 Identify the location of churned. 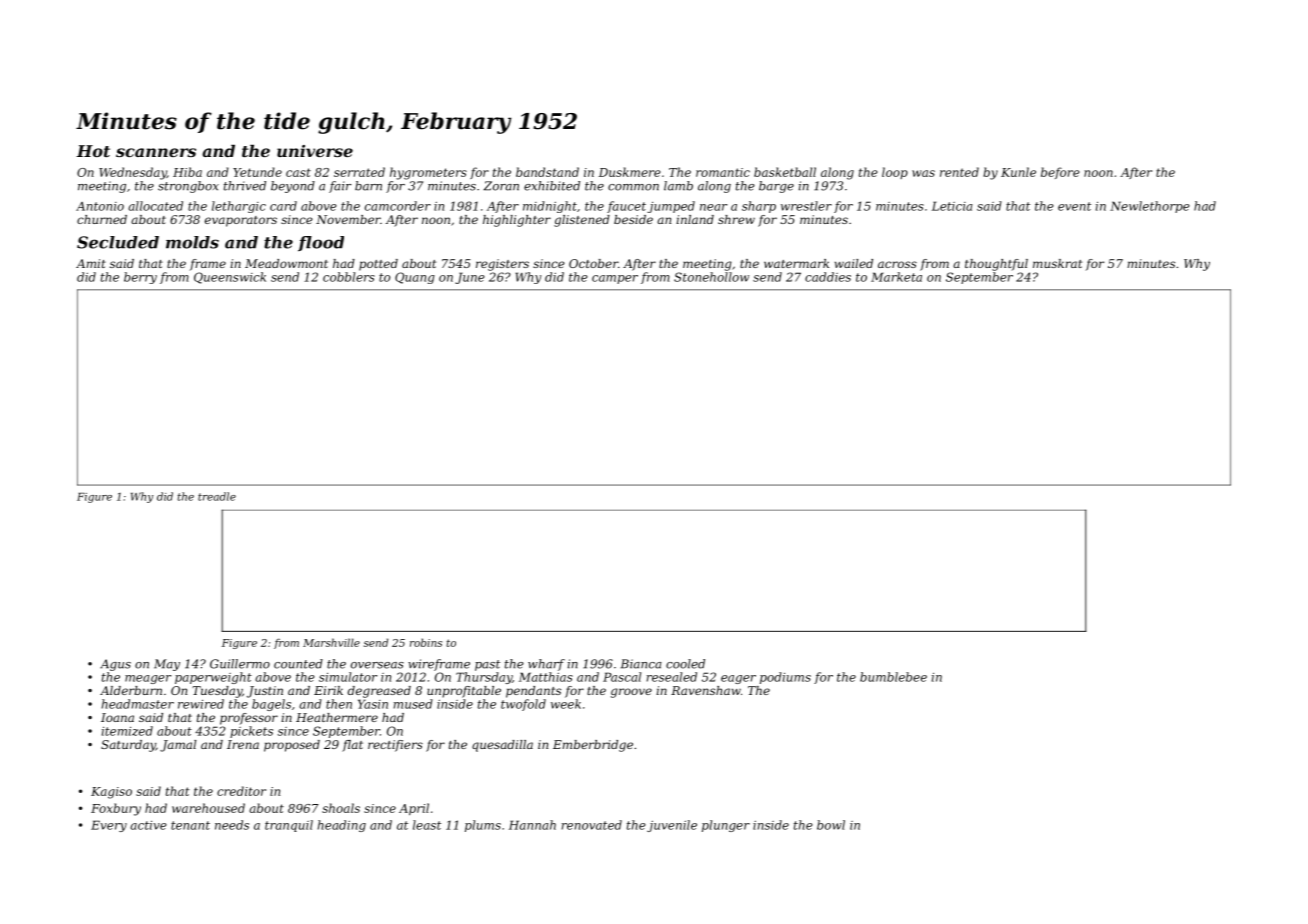
(102, 219).
